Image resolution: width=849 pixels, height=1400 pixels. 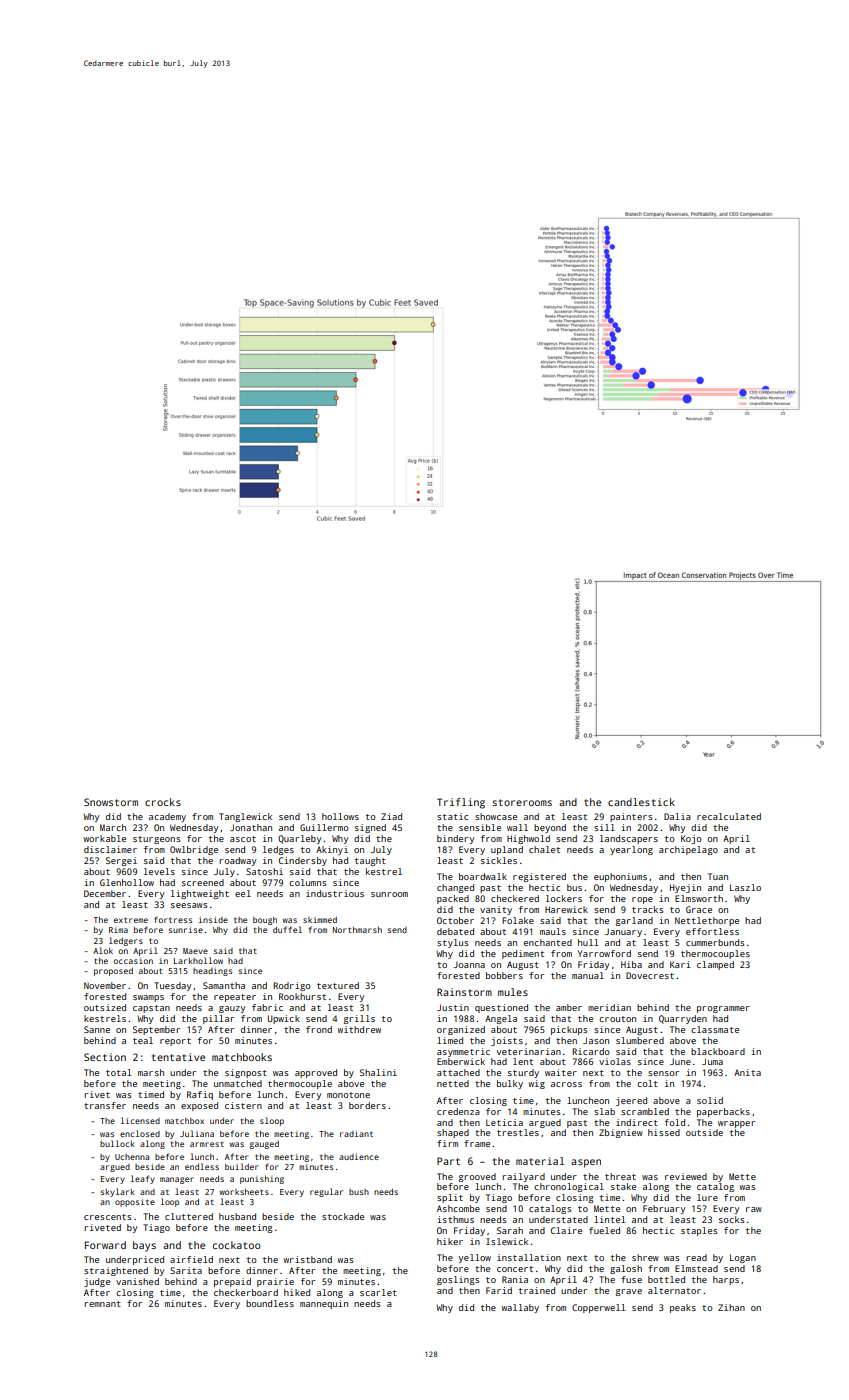 I want to click on regular, so click(x=326, y=1192).
